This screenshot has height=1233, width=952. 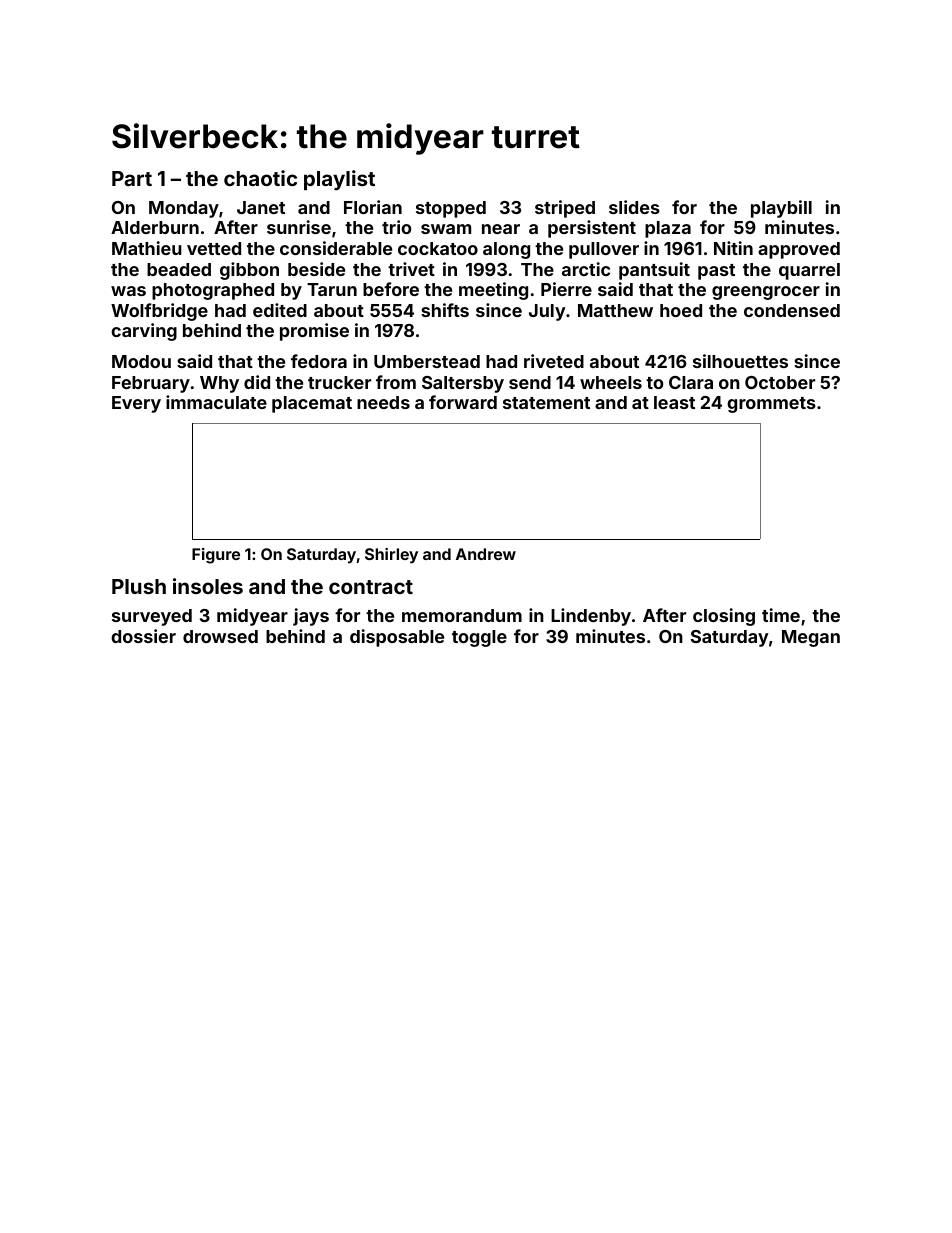 I want to click on wheels, so click(x=611, y=382).
